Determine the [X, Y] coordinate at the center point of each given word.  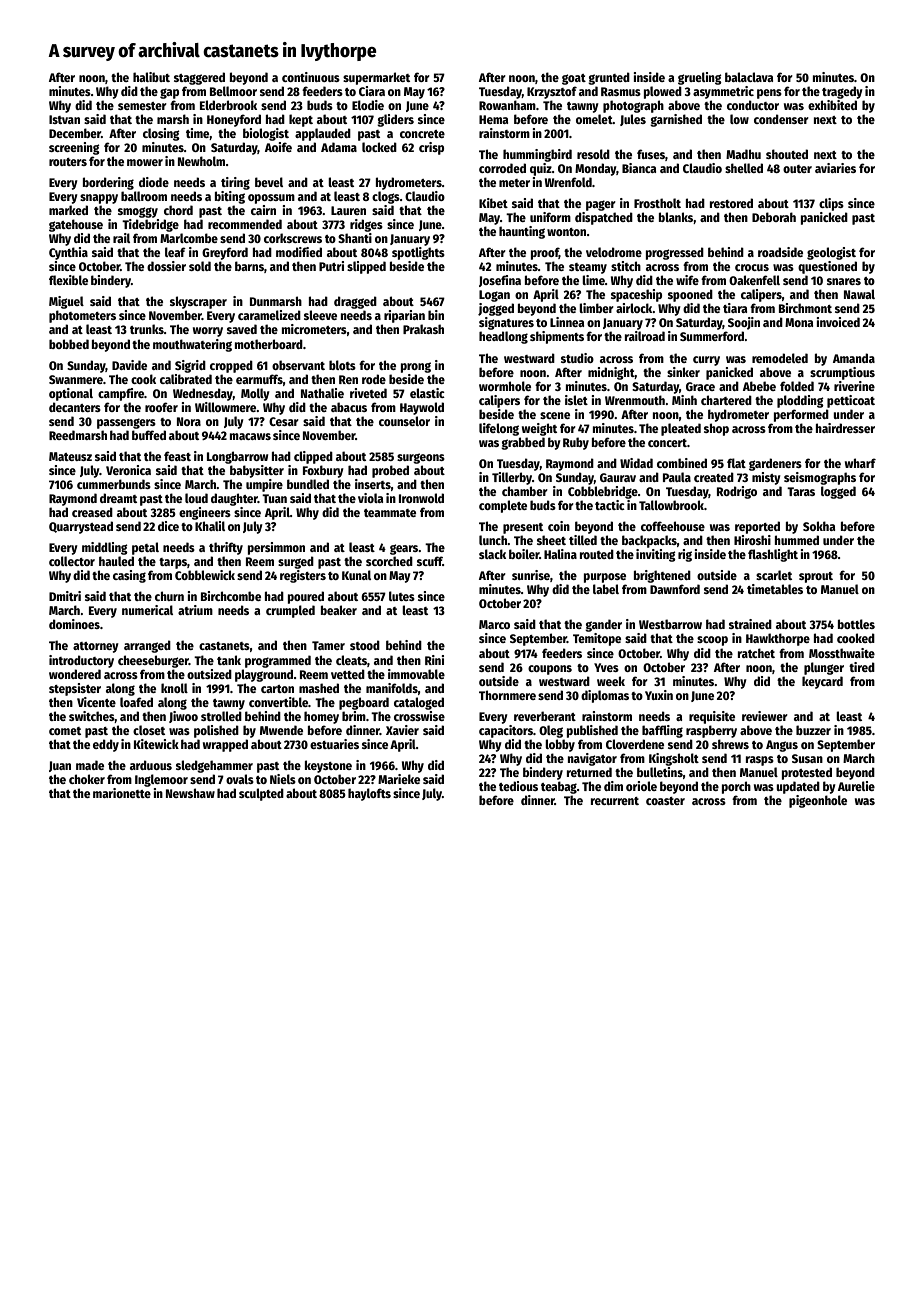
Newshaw [190, 793]
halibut [151, 77]
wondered [75, 674]
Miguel [66, 302]
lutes [402, 596]
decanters [75, 407]
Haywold [422, 408]
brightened [662, 576]
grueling [700, 78]
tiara [735, 308]
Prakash [423, 329]
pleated [681, 429]
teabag [559, 787]
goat [574, 79]
